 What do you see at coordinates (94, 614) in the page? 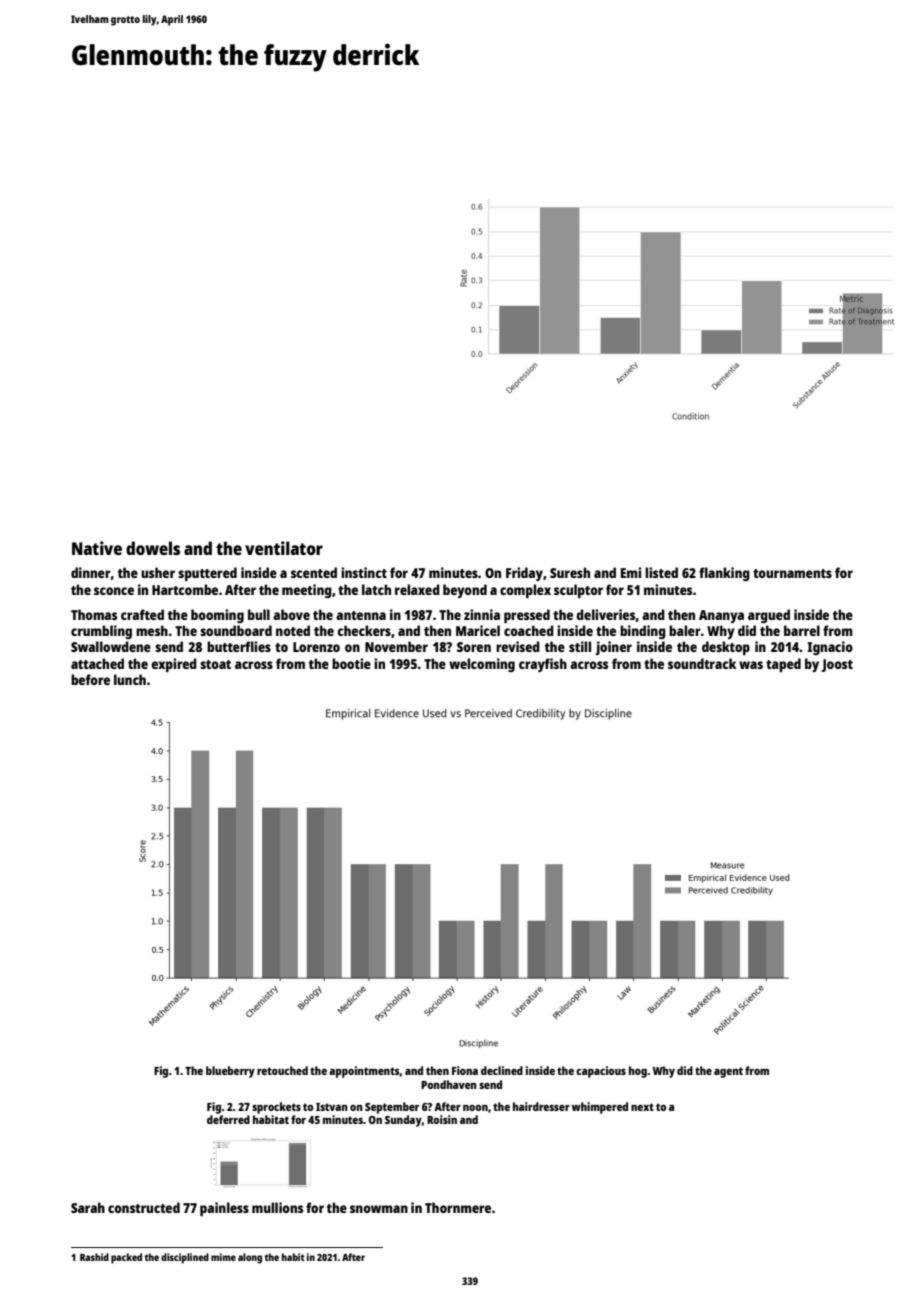
I see `Thomas` at bounding box center [94, 614].
